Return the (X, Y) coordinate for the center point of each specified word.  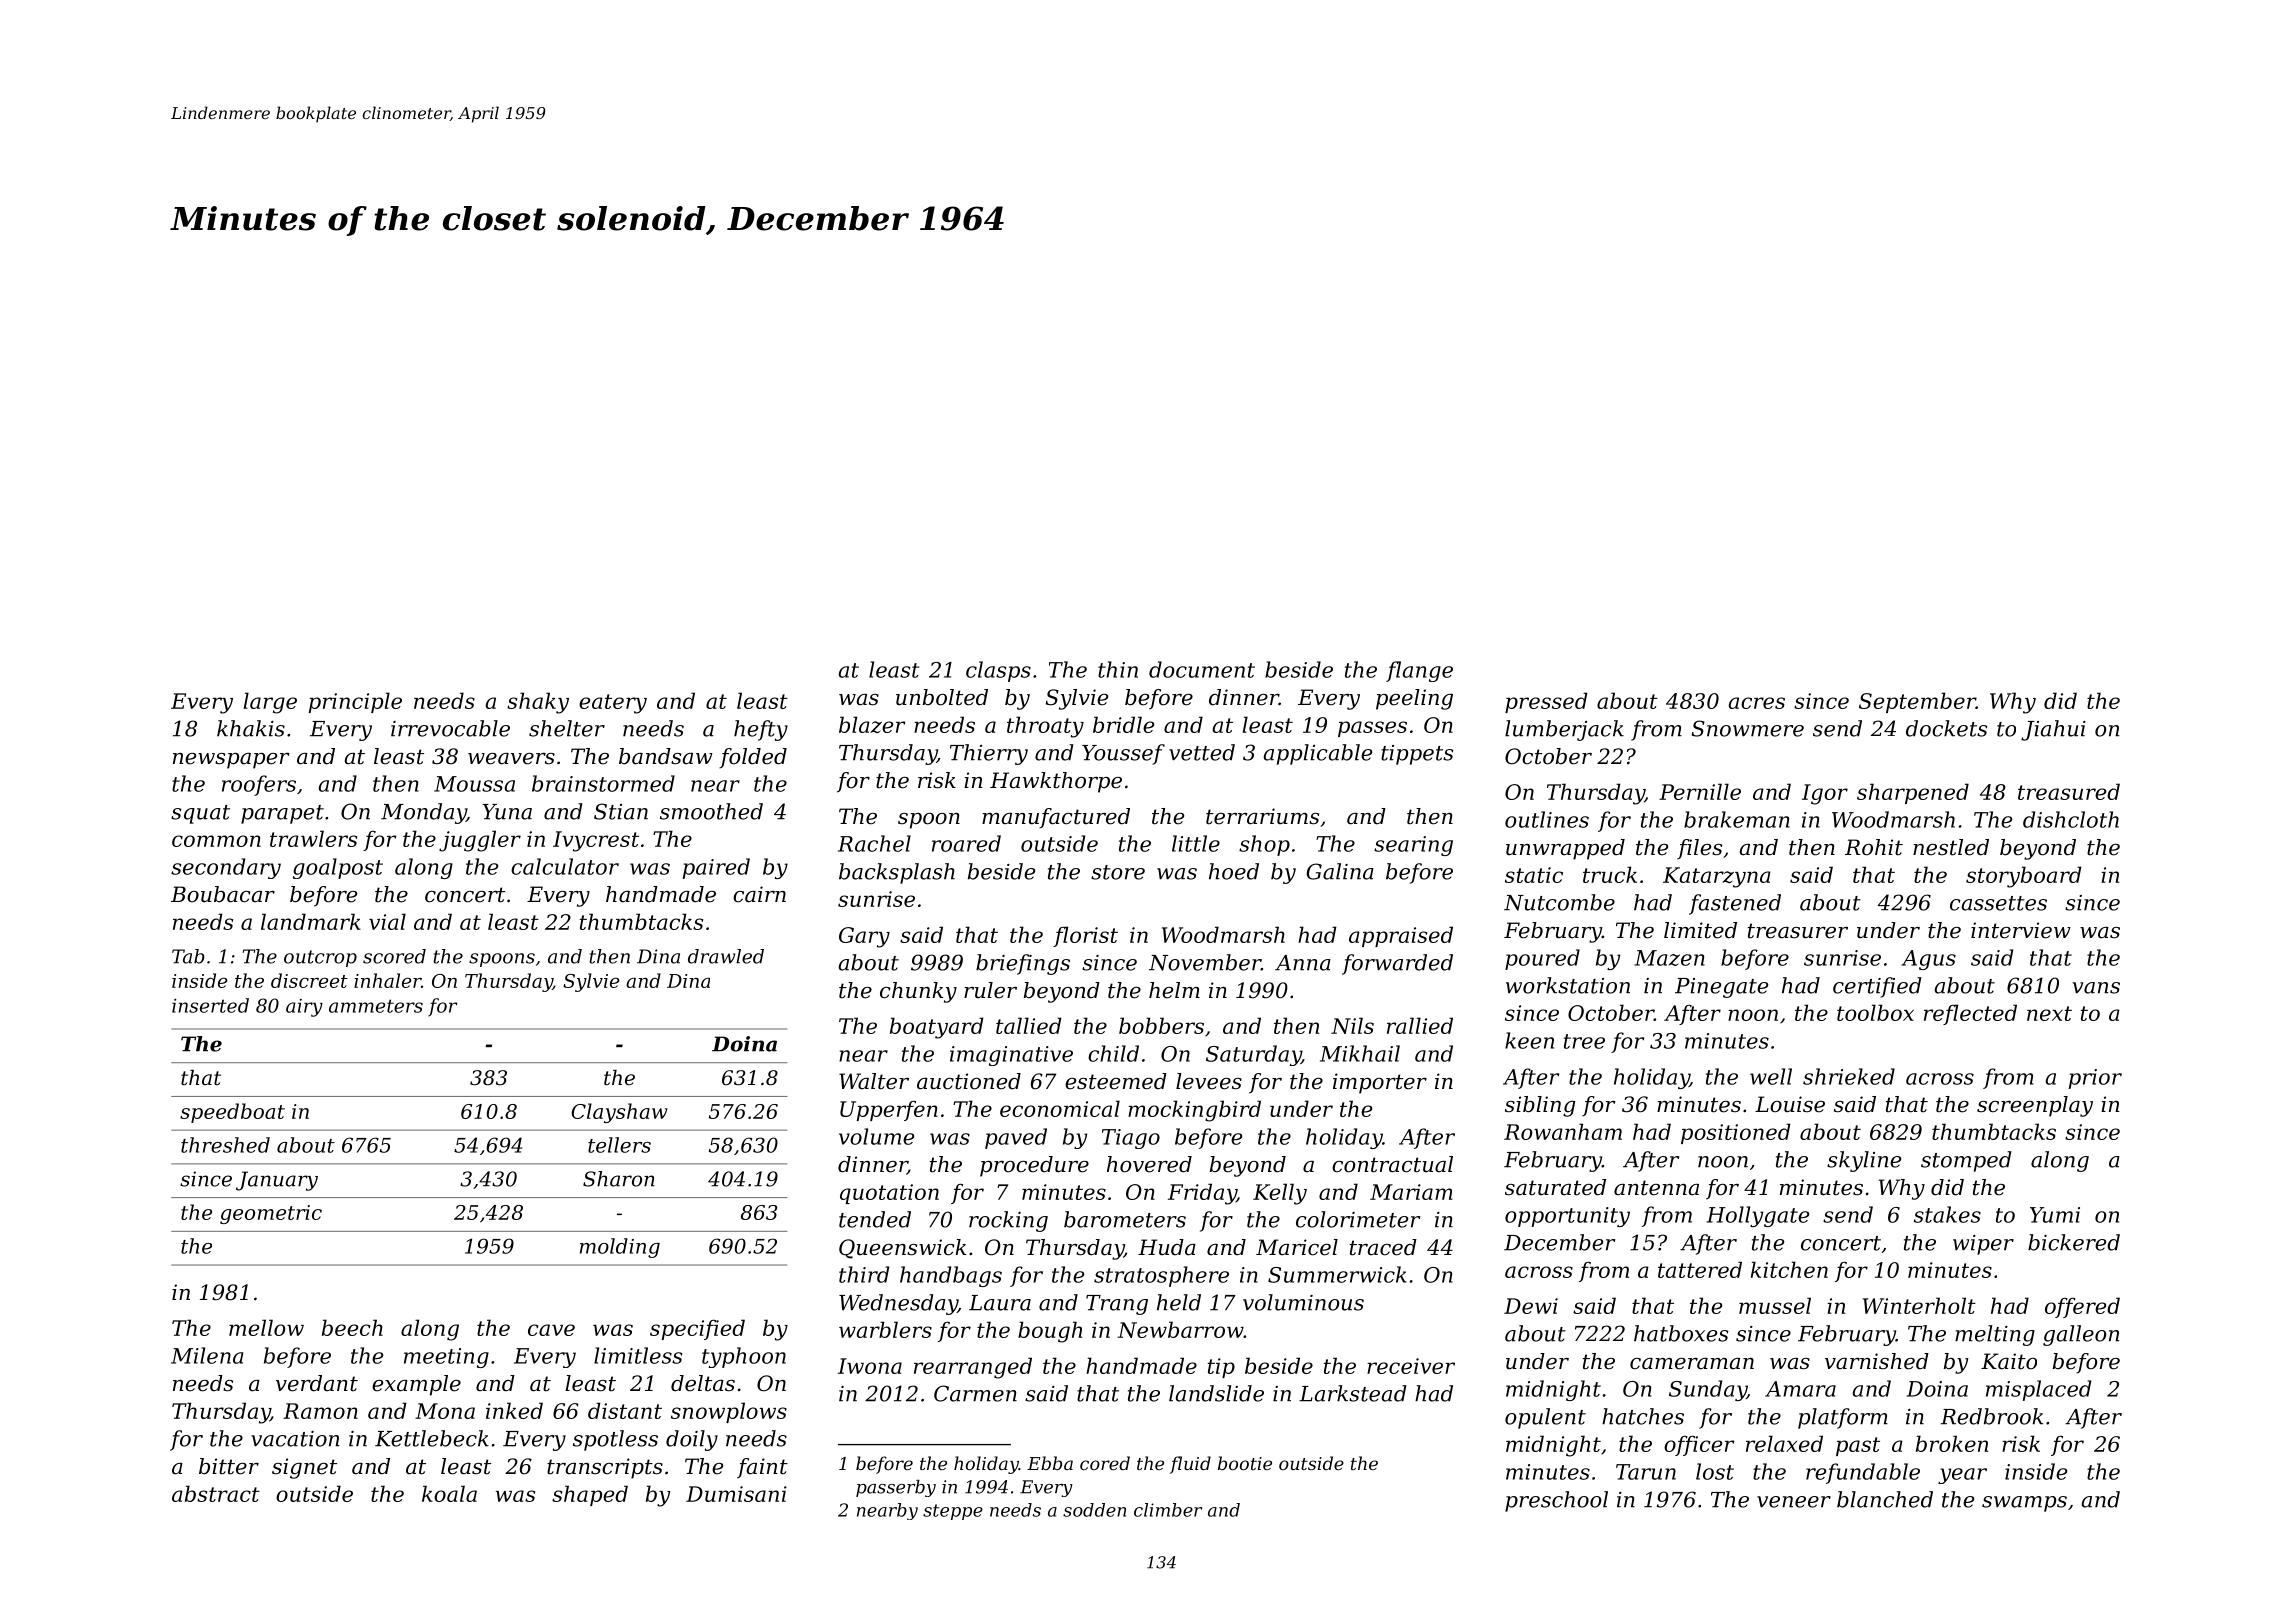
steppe (953, 1512)
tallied (1029, 1025)
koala (449, 1493)
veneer (1794, 1502)
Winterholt (1919, 1305)
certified (1877, 987)
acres (1756, 703)
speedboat (232, 1113)
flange (1419, 671)
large (270, 703)
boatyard (937, 1028)
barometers (1125, 1219)
